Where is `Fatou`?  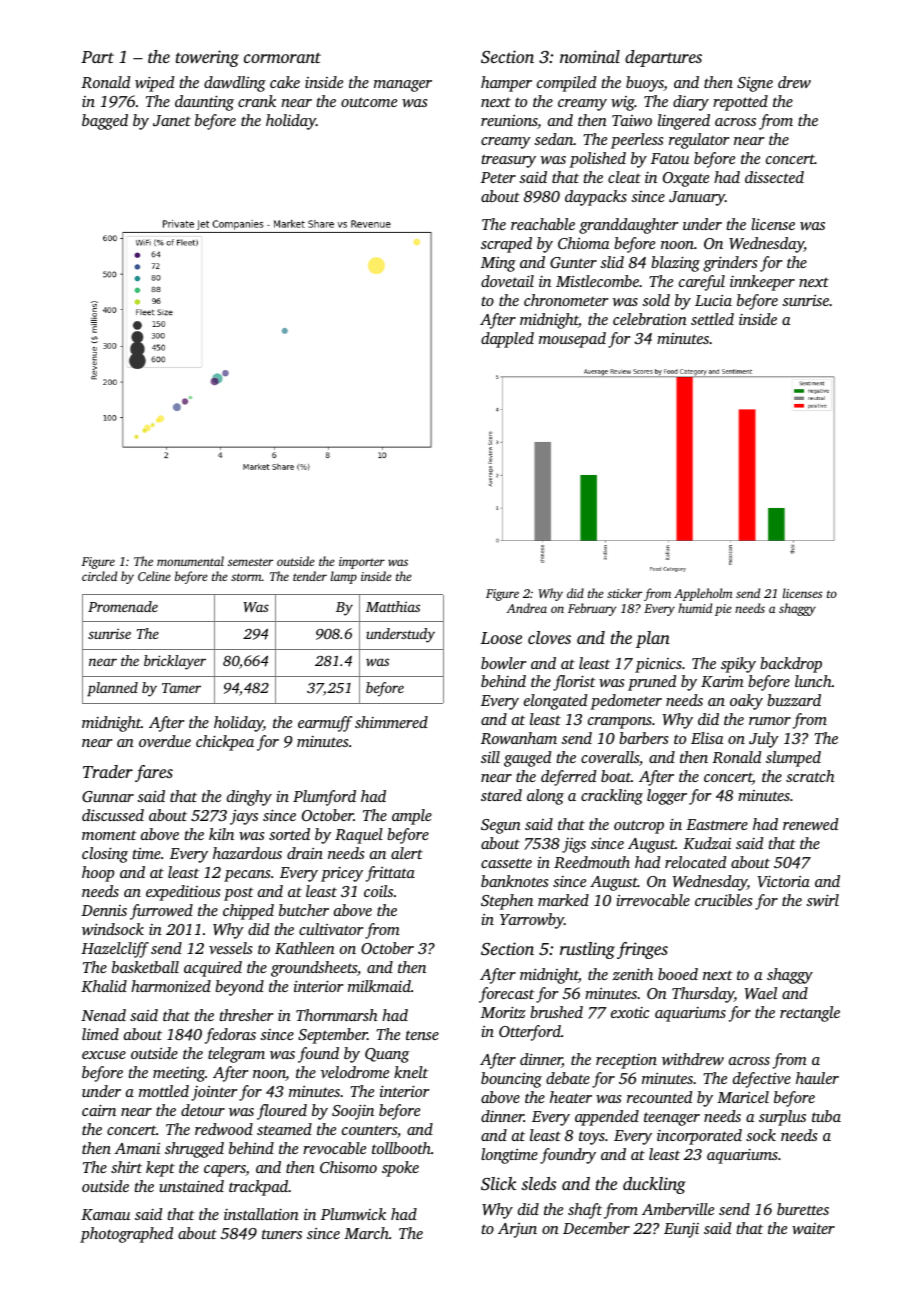 Fatou is located at coordinates (670, 158).
